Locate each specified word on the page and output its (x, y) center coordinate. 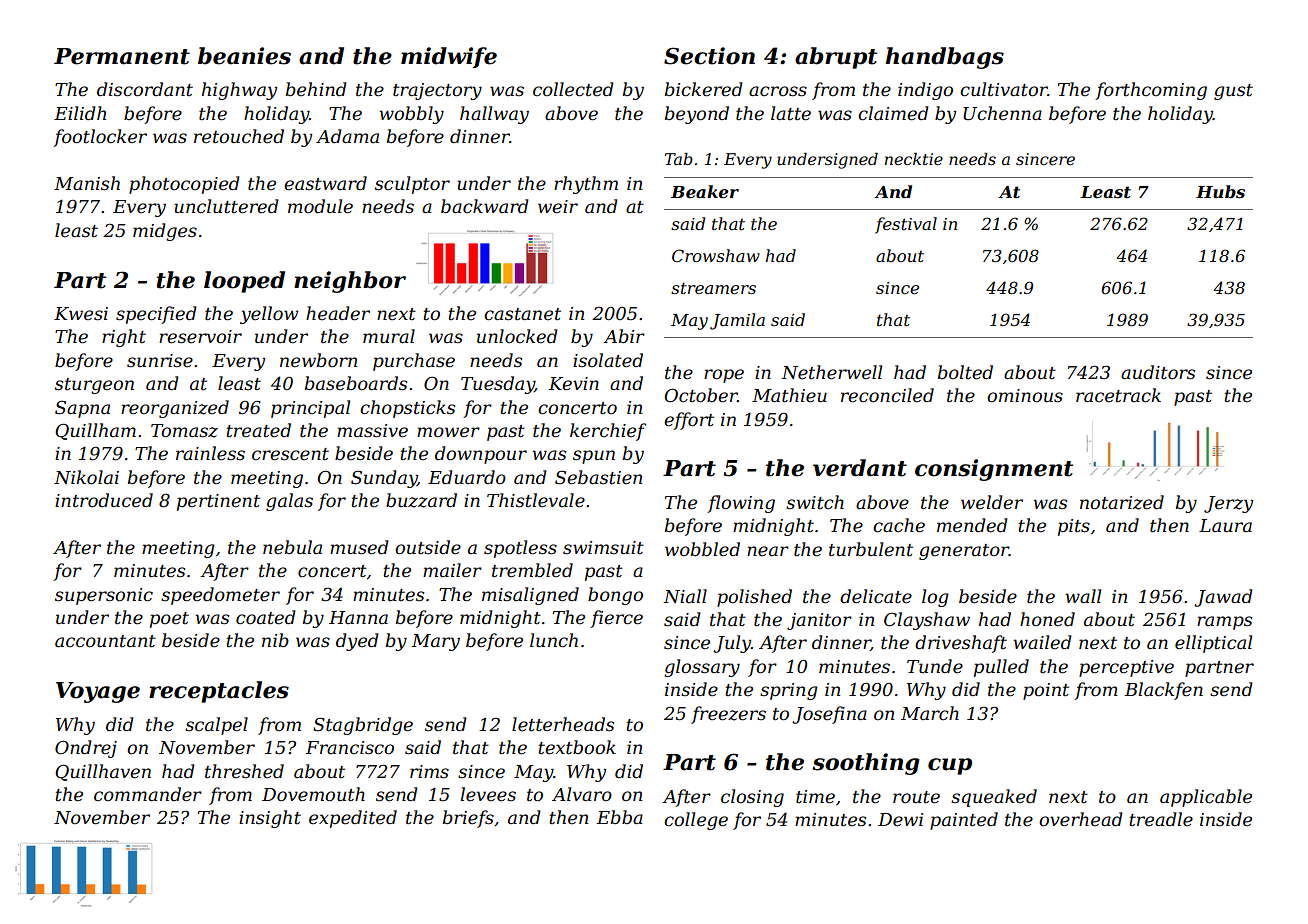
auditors (1158, 372)
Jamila (737, 321)
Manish (87, 183)
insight (270, 819)
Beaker (705, 191)
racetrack (1118, 395)
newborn (318, 360)
